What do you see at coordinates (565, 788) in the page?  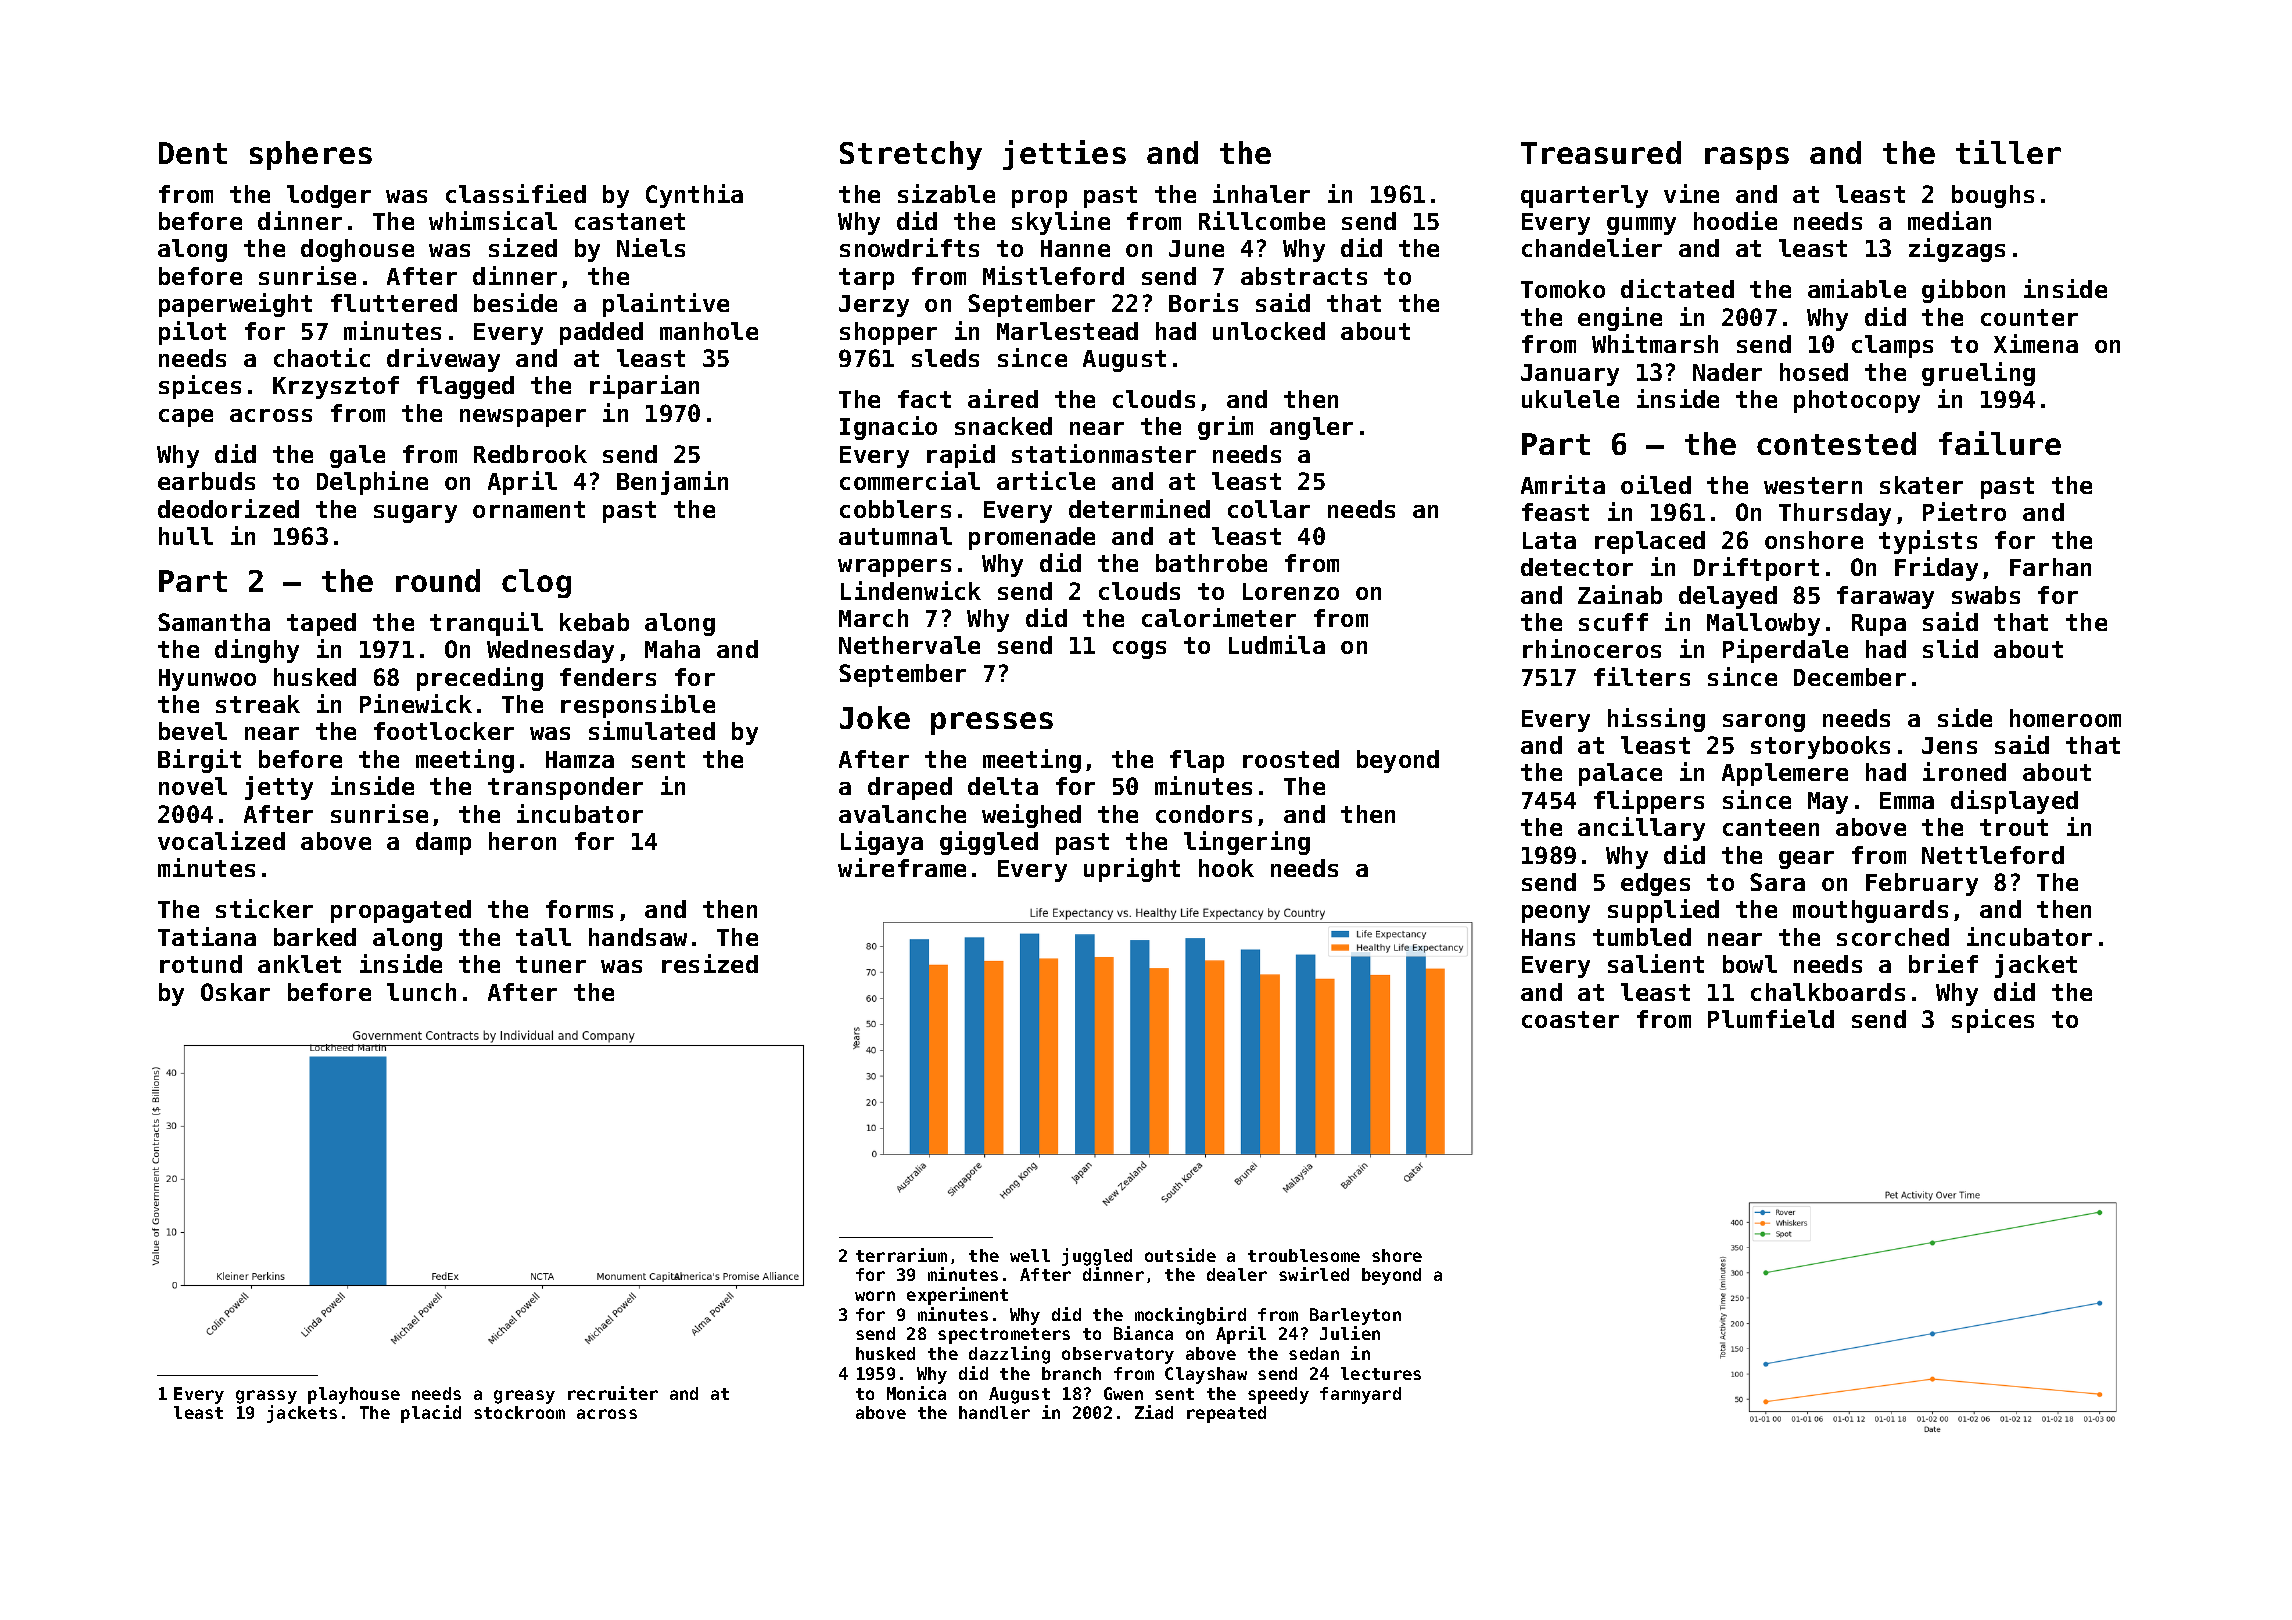 I see `transponder` at bounding box center [565, 788].
